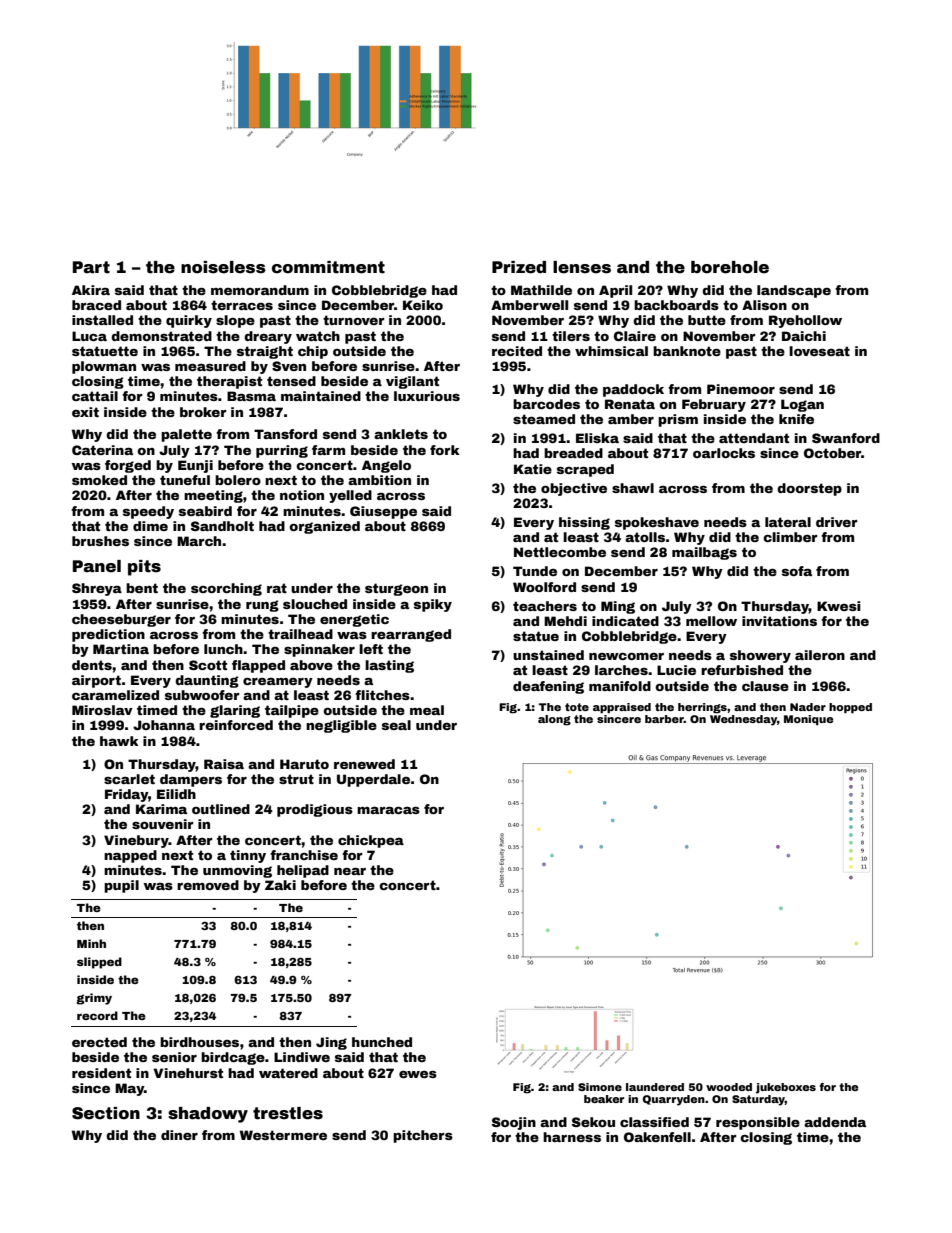 This screenshot has width=952, height=1233. Describe the element at coordinates (121, 649) in the screenshot. I see `Martina` at that location.
